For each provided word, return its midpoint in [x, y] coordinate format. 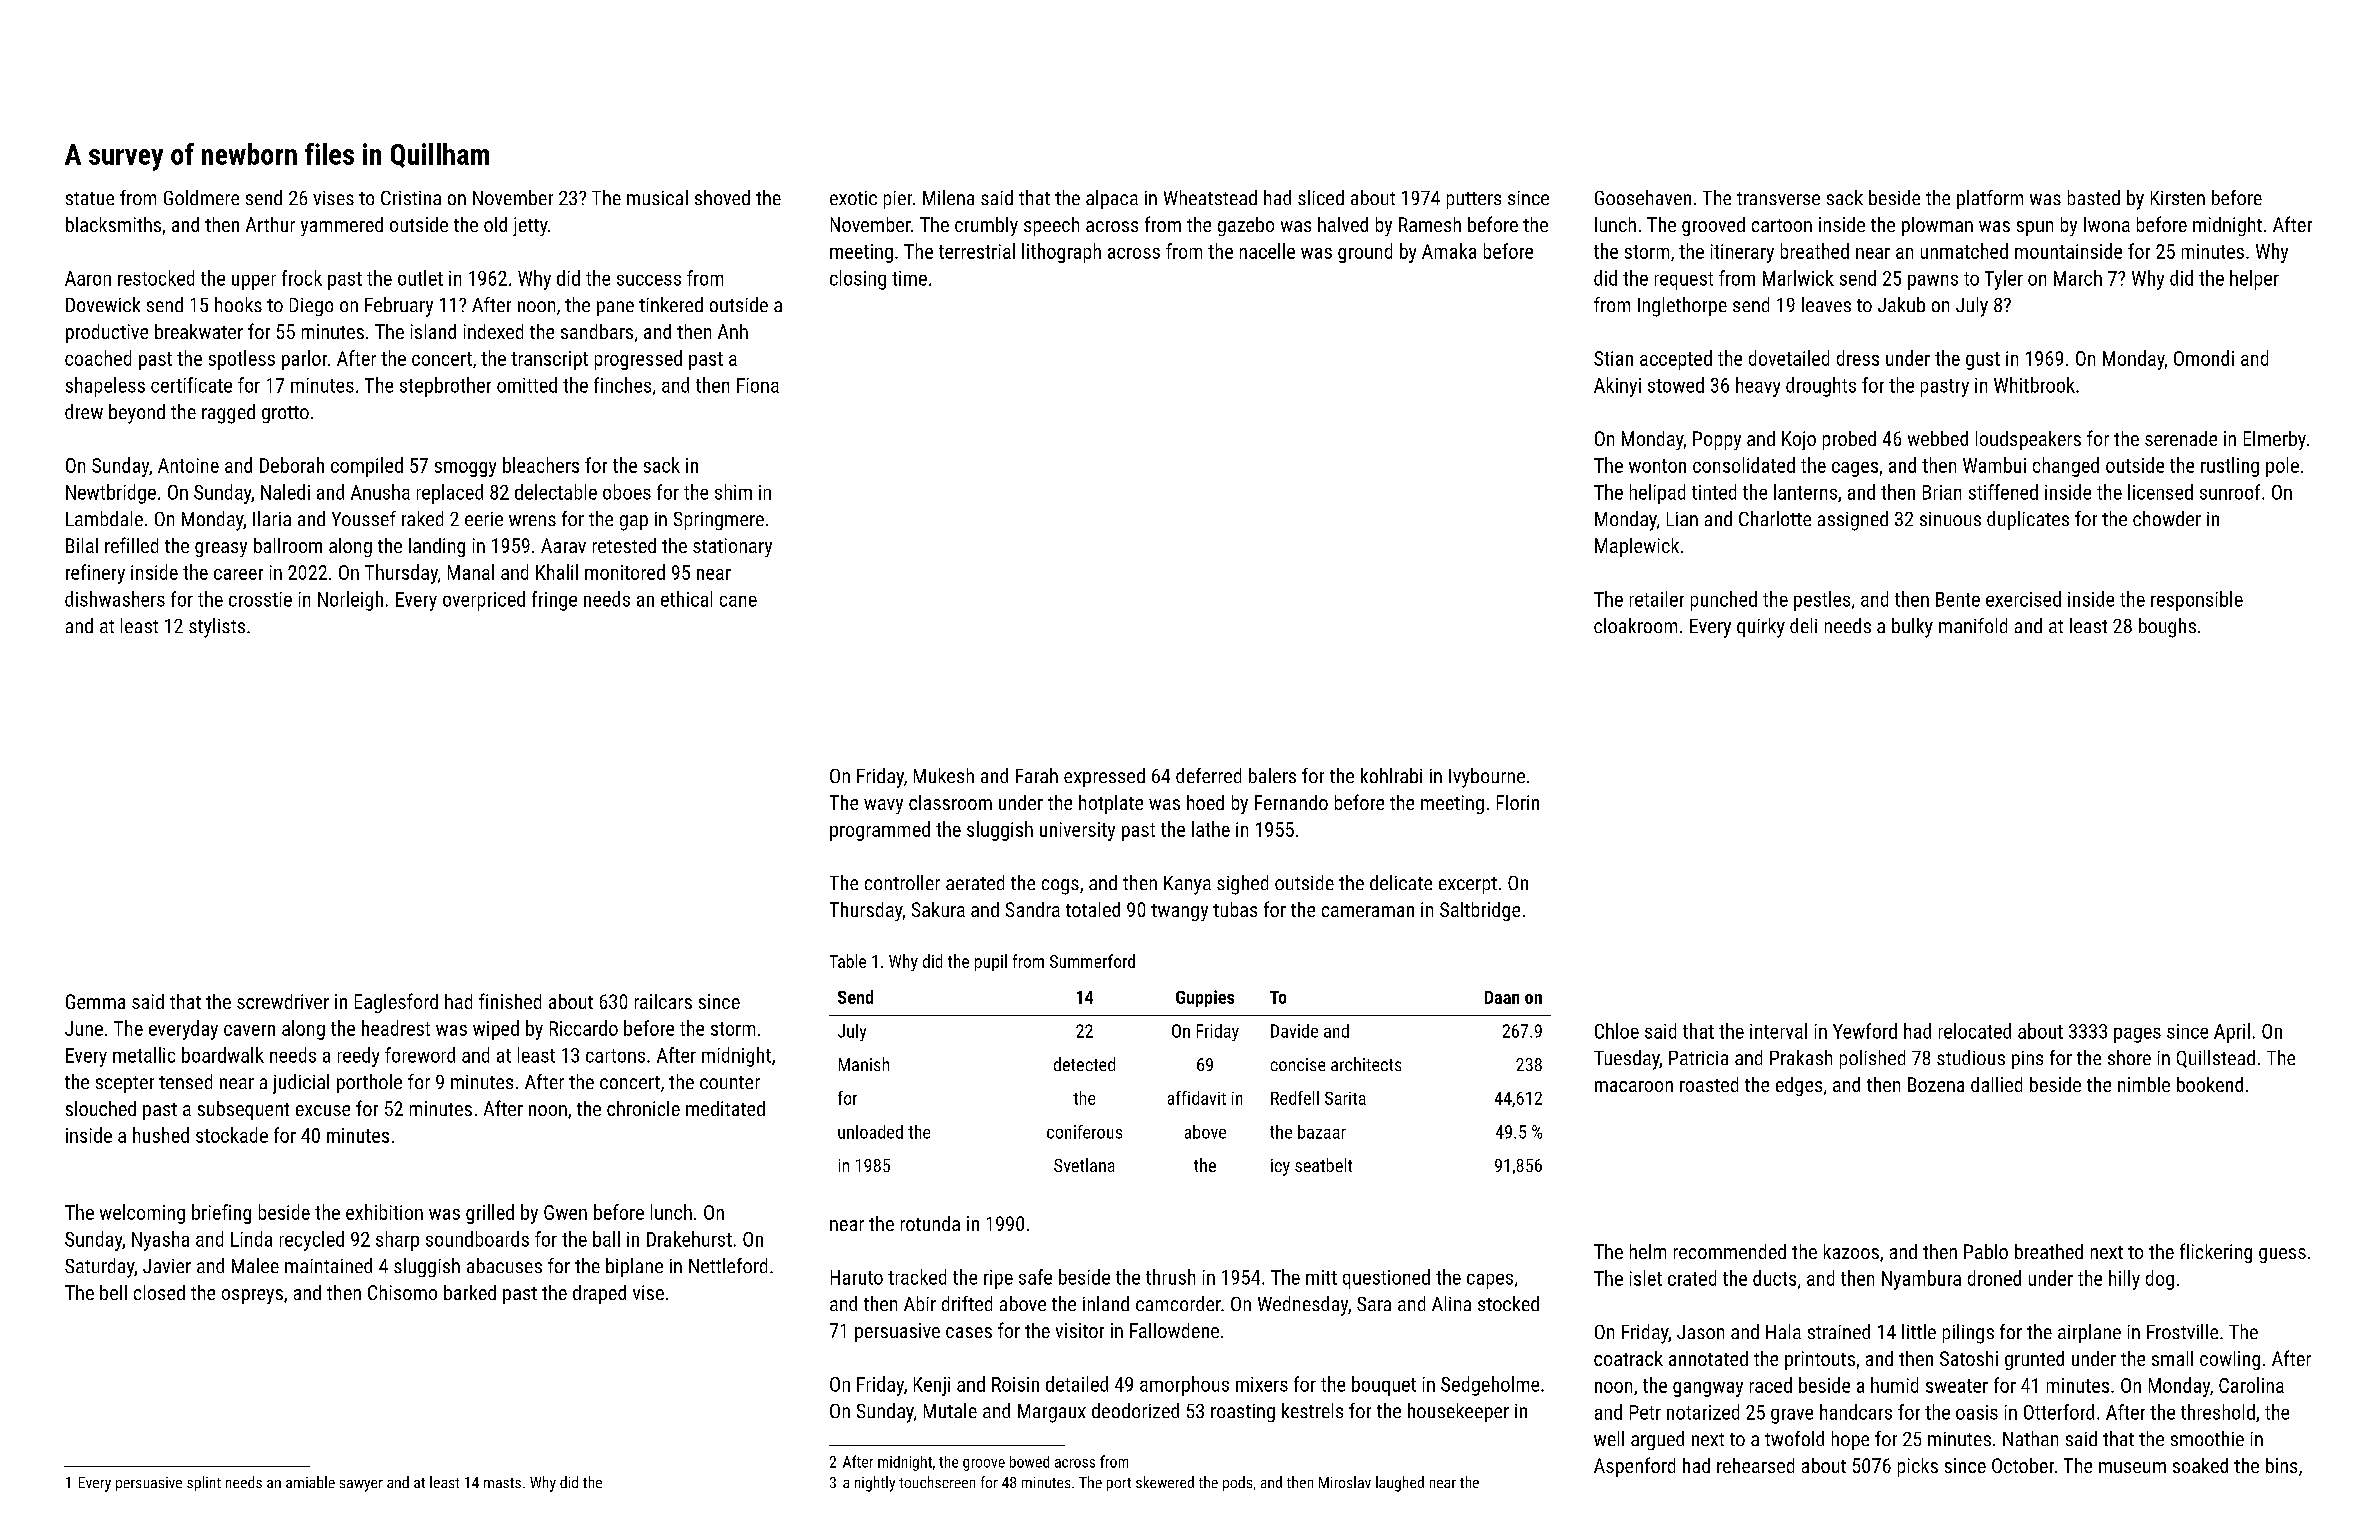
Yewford [1865, 1031]
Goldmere [201, 197]
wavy [883, 806]
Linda [251, 1239]
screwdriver [283, 1001]
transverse [1778, 198]
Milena [948, 197]
